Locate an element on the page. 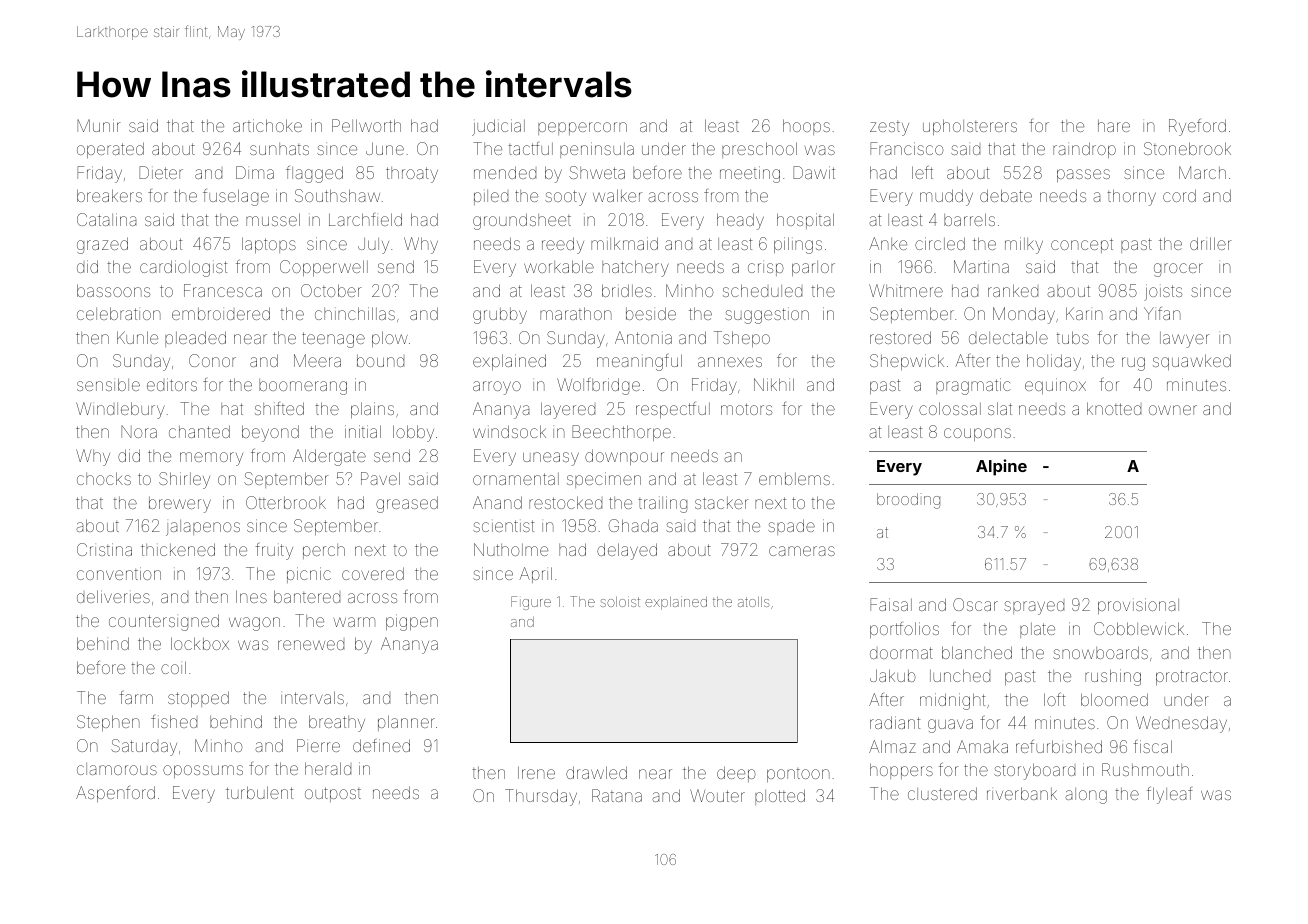  shifted is located at coordinates (279, 408).
